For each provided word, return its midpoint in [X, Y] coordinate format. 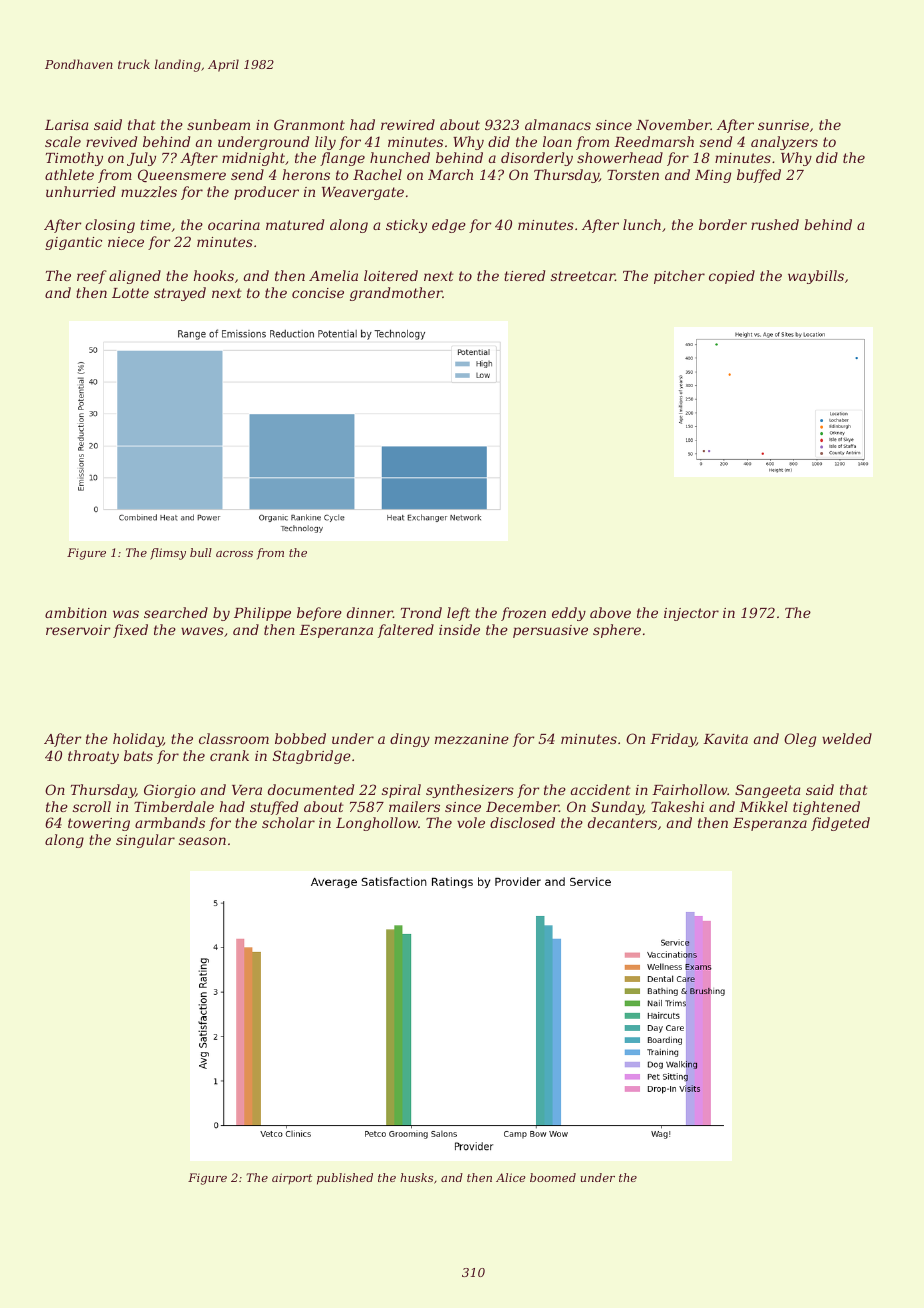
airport [292, 1179]
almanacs [558, 124]
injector [691, 614]
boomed [553, 1177]
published [345, 1179]
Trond [421, 612]
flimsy [168, 554]
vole [471, 822]
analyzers [784, 143]
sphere [617, 631]
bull [201, 552]
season [202, 841]
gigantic [73, 243]
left [458, 614]
